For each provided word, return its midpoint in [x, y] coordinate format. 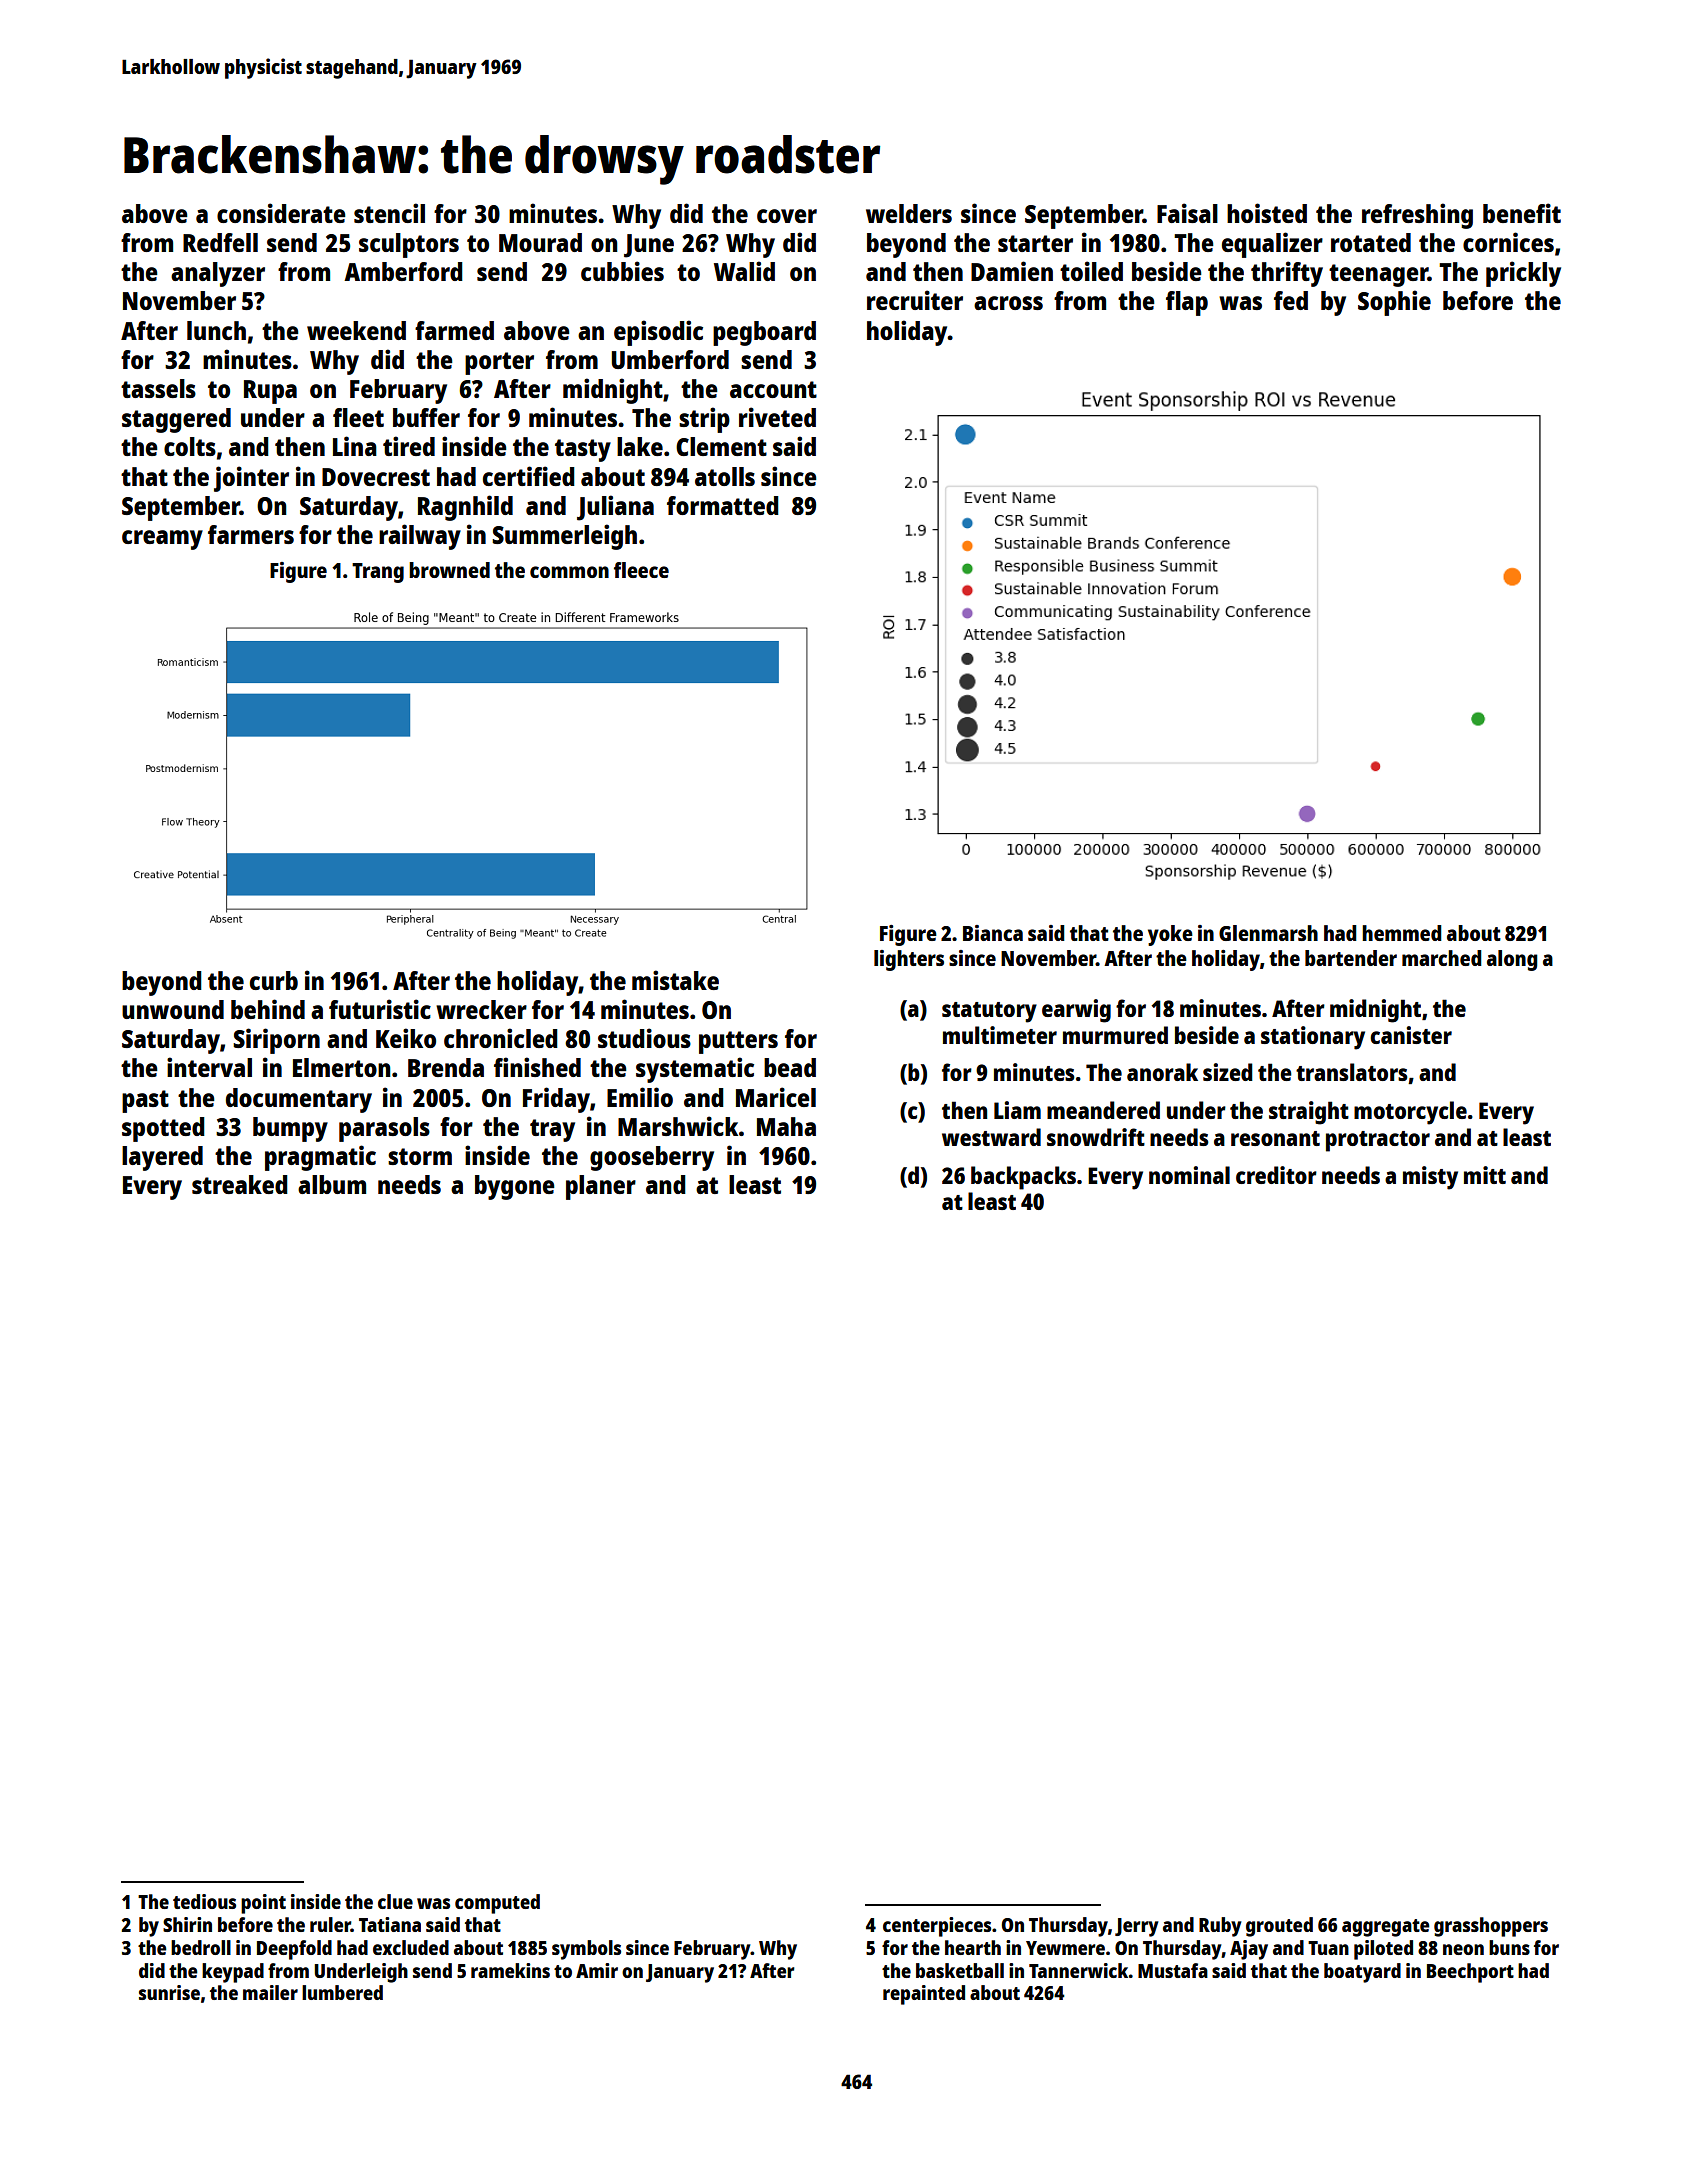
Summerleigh [564, 537]
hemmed [1402, 933]
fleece [641, 570]
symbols [586, 1950]
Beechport [1470, 1973]
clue [395, 1901]
